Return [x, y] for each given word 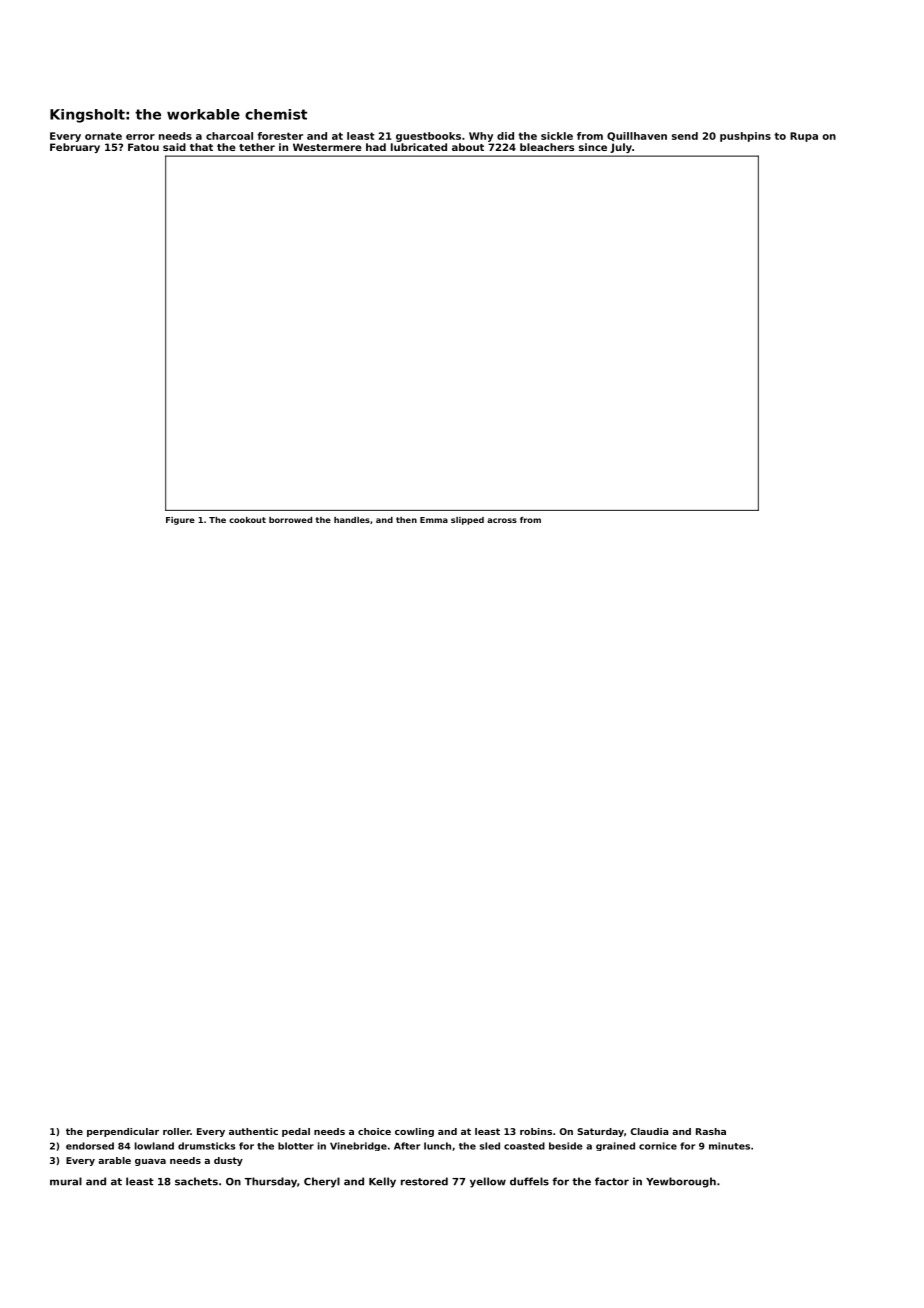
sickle [557, 136]
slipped [467, 521]
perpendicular [123, 1132]
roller [176, 1131]
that [201, 147]
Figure [180, 521]
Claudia [650, 1131]
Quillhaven [637, 136]
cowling [414, 1132]
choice [374, 1131]
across [502, 520]
